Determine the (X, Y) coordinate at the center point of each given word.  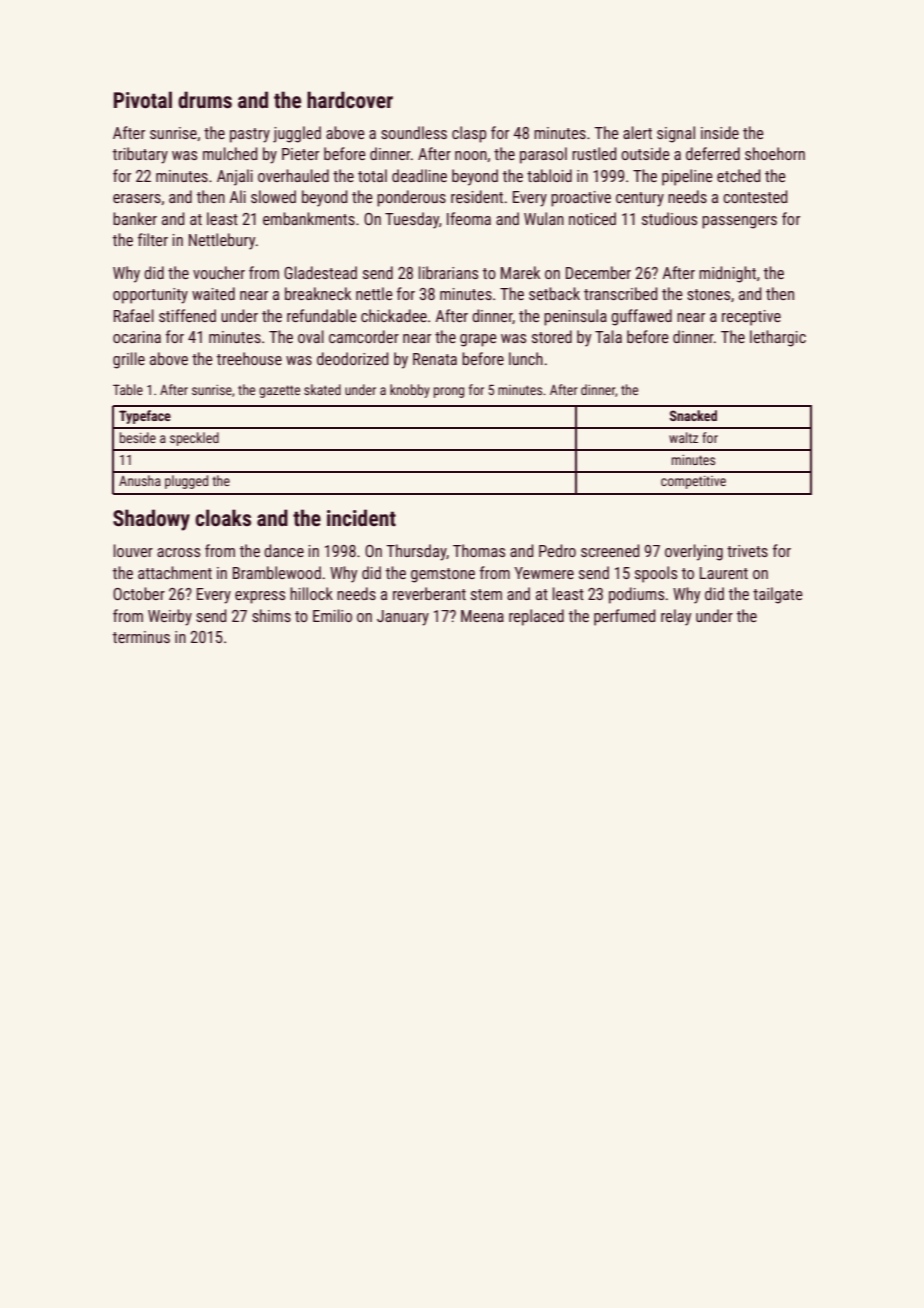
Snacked (693, 415)
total (372, 175)
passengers (739, 222)
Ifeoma (469, 218)
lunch (526, 358)
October (139, 593)
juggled (297, 134)
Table (128, 389)
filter (153, 239)
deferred (713, 153)
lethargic (778, 338)
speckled (194, 439)
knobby (410, 391)
